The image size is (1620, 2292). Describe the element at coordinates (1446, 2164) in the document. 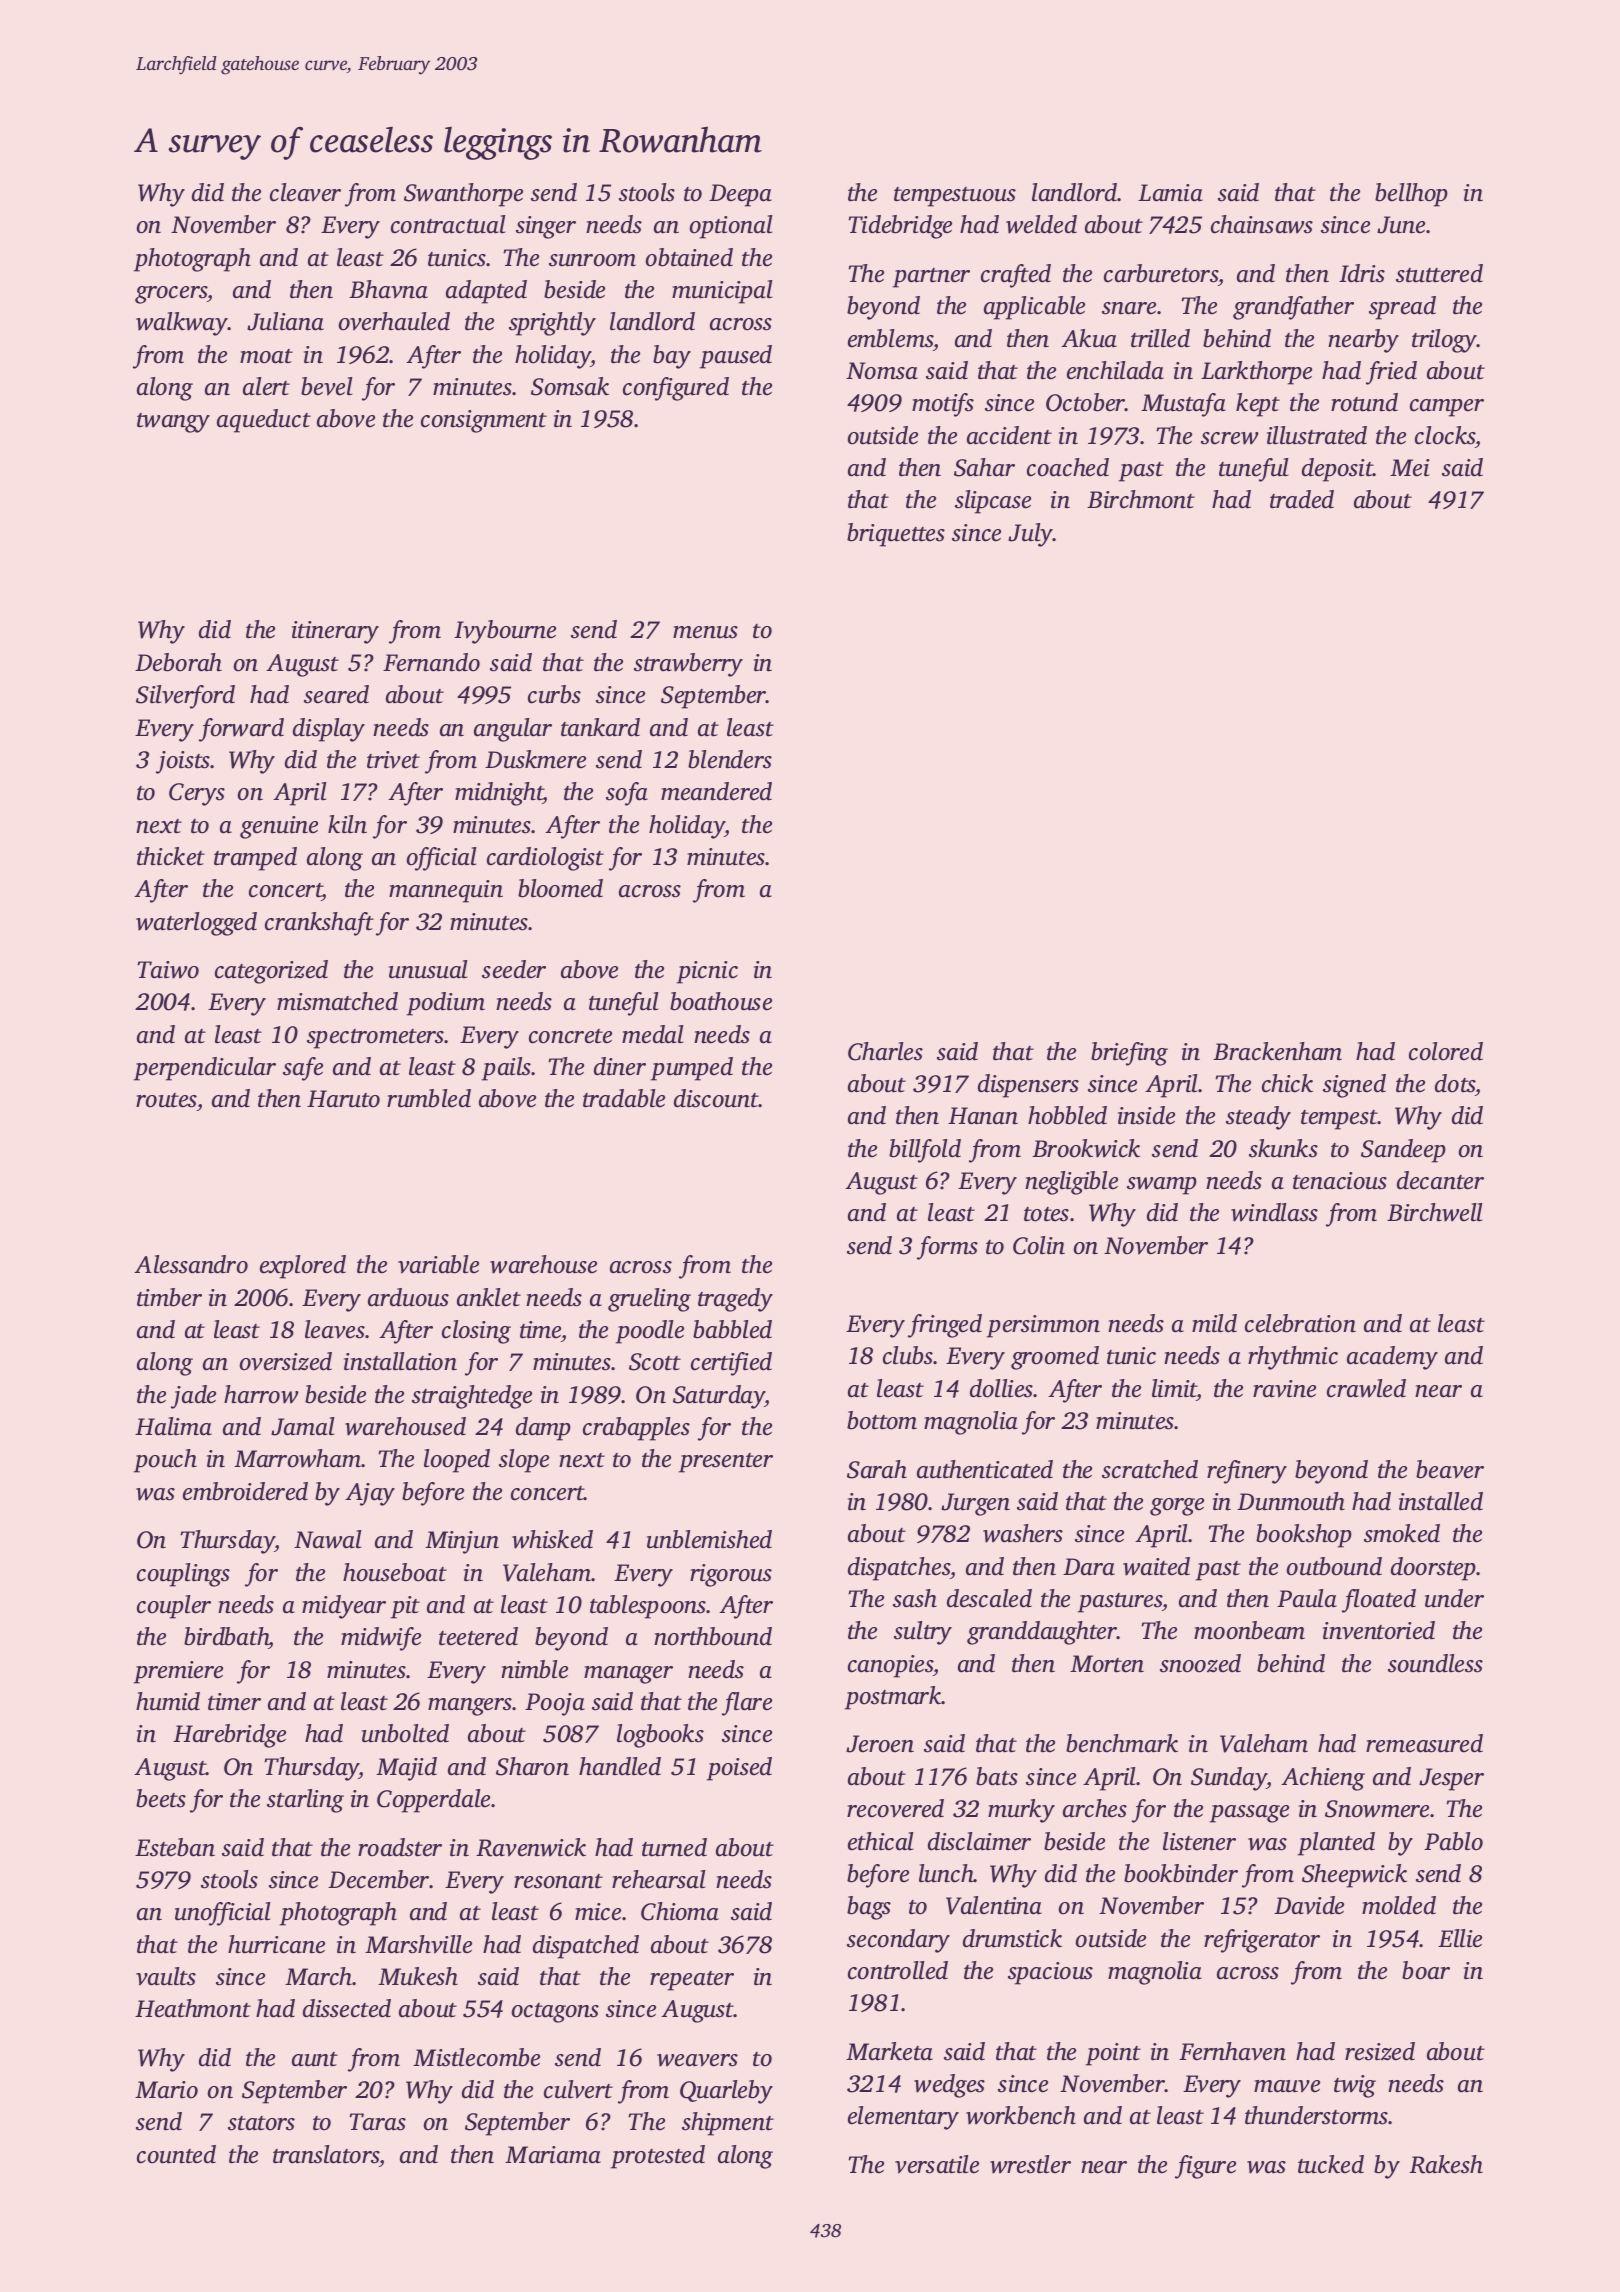

I see `Rakesh` at that location.
